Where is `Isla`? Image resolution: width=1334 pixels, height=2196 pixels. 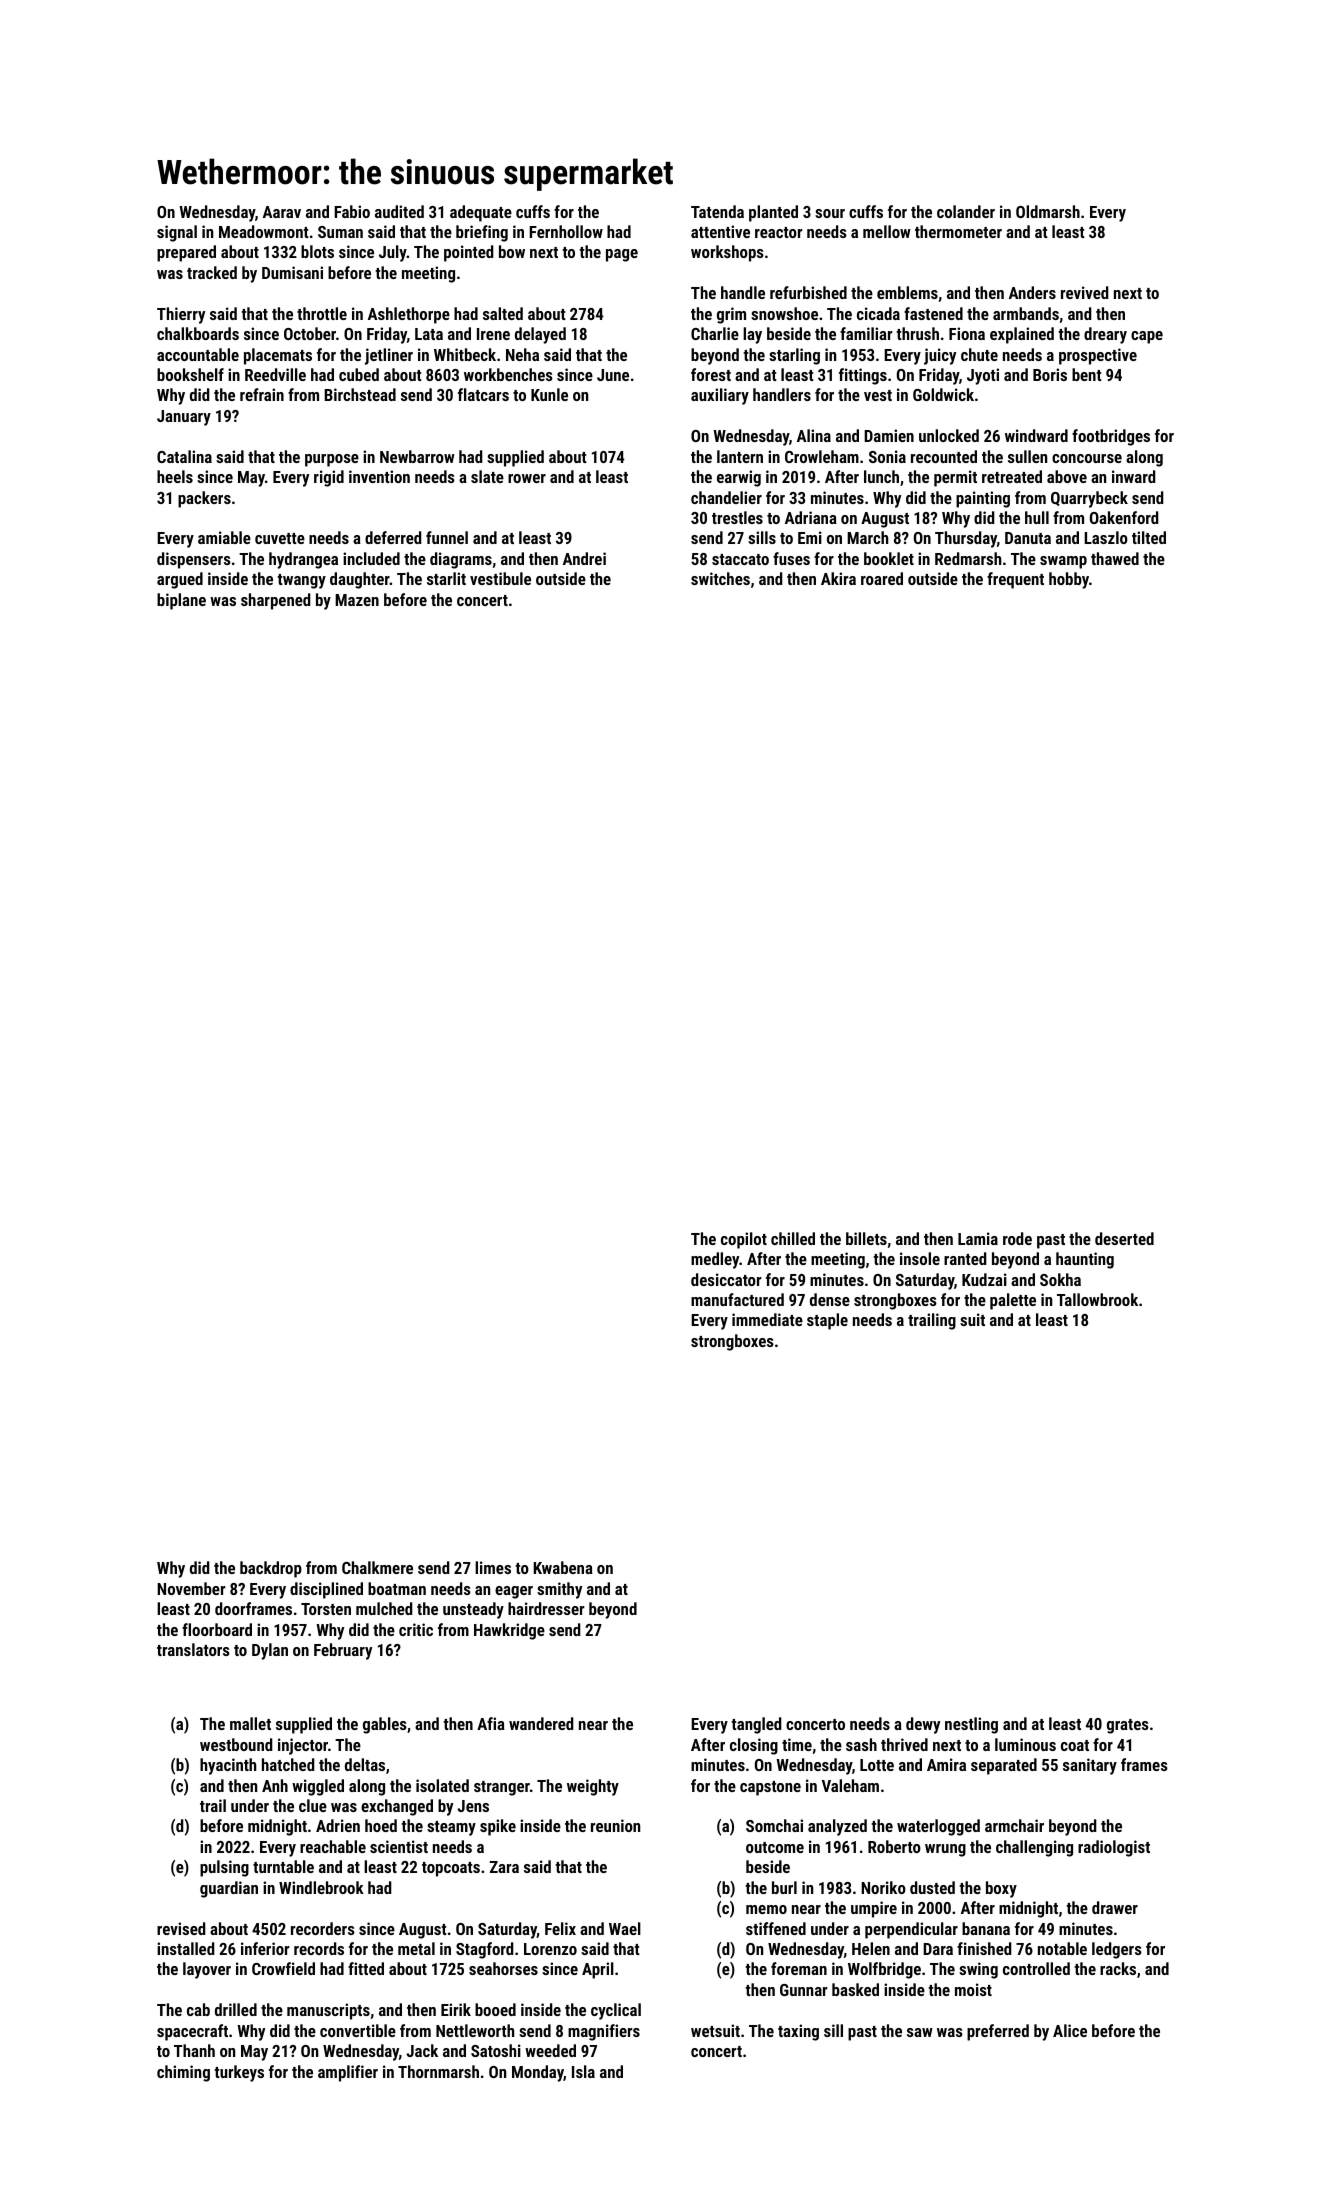
Isla is located at coordinates (583, 2071).
